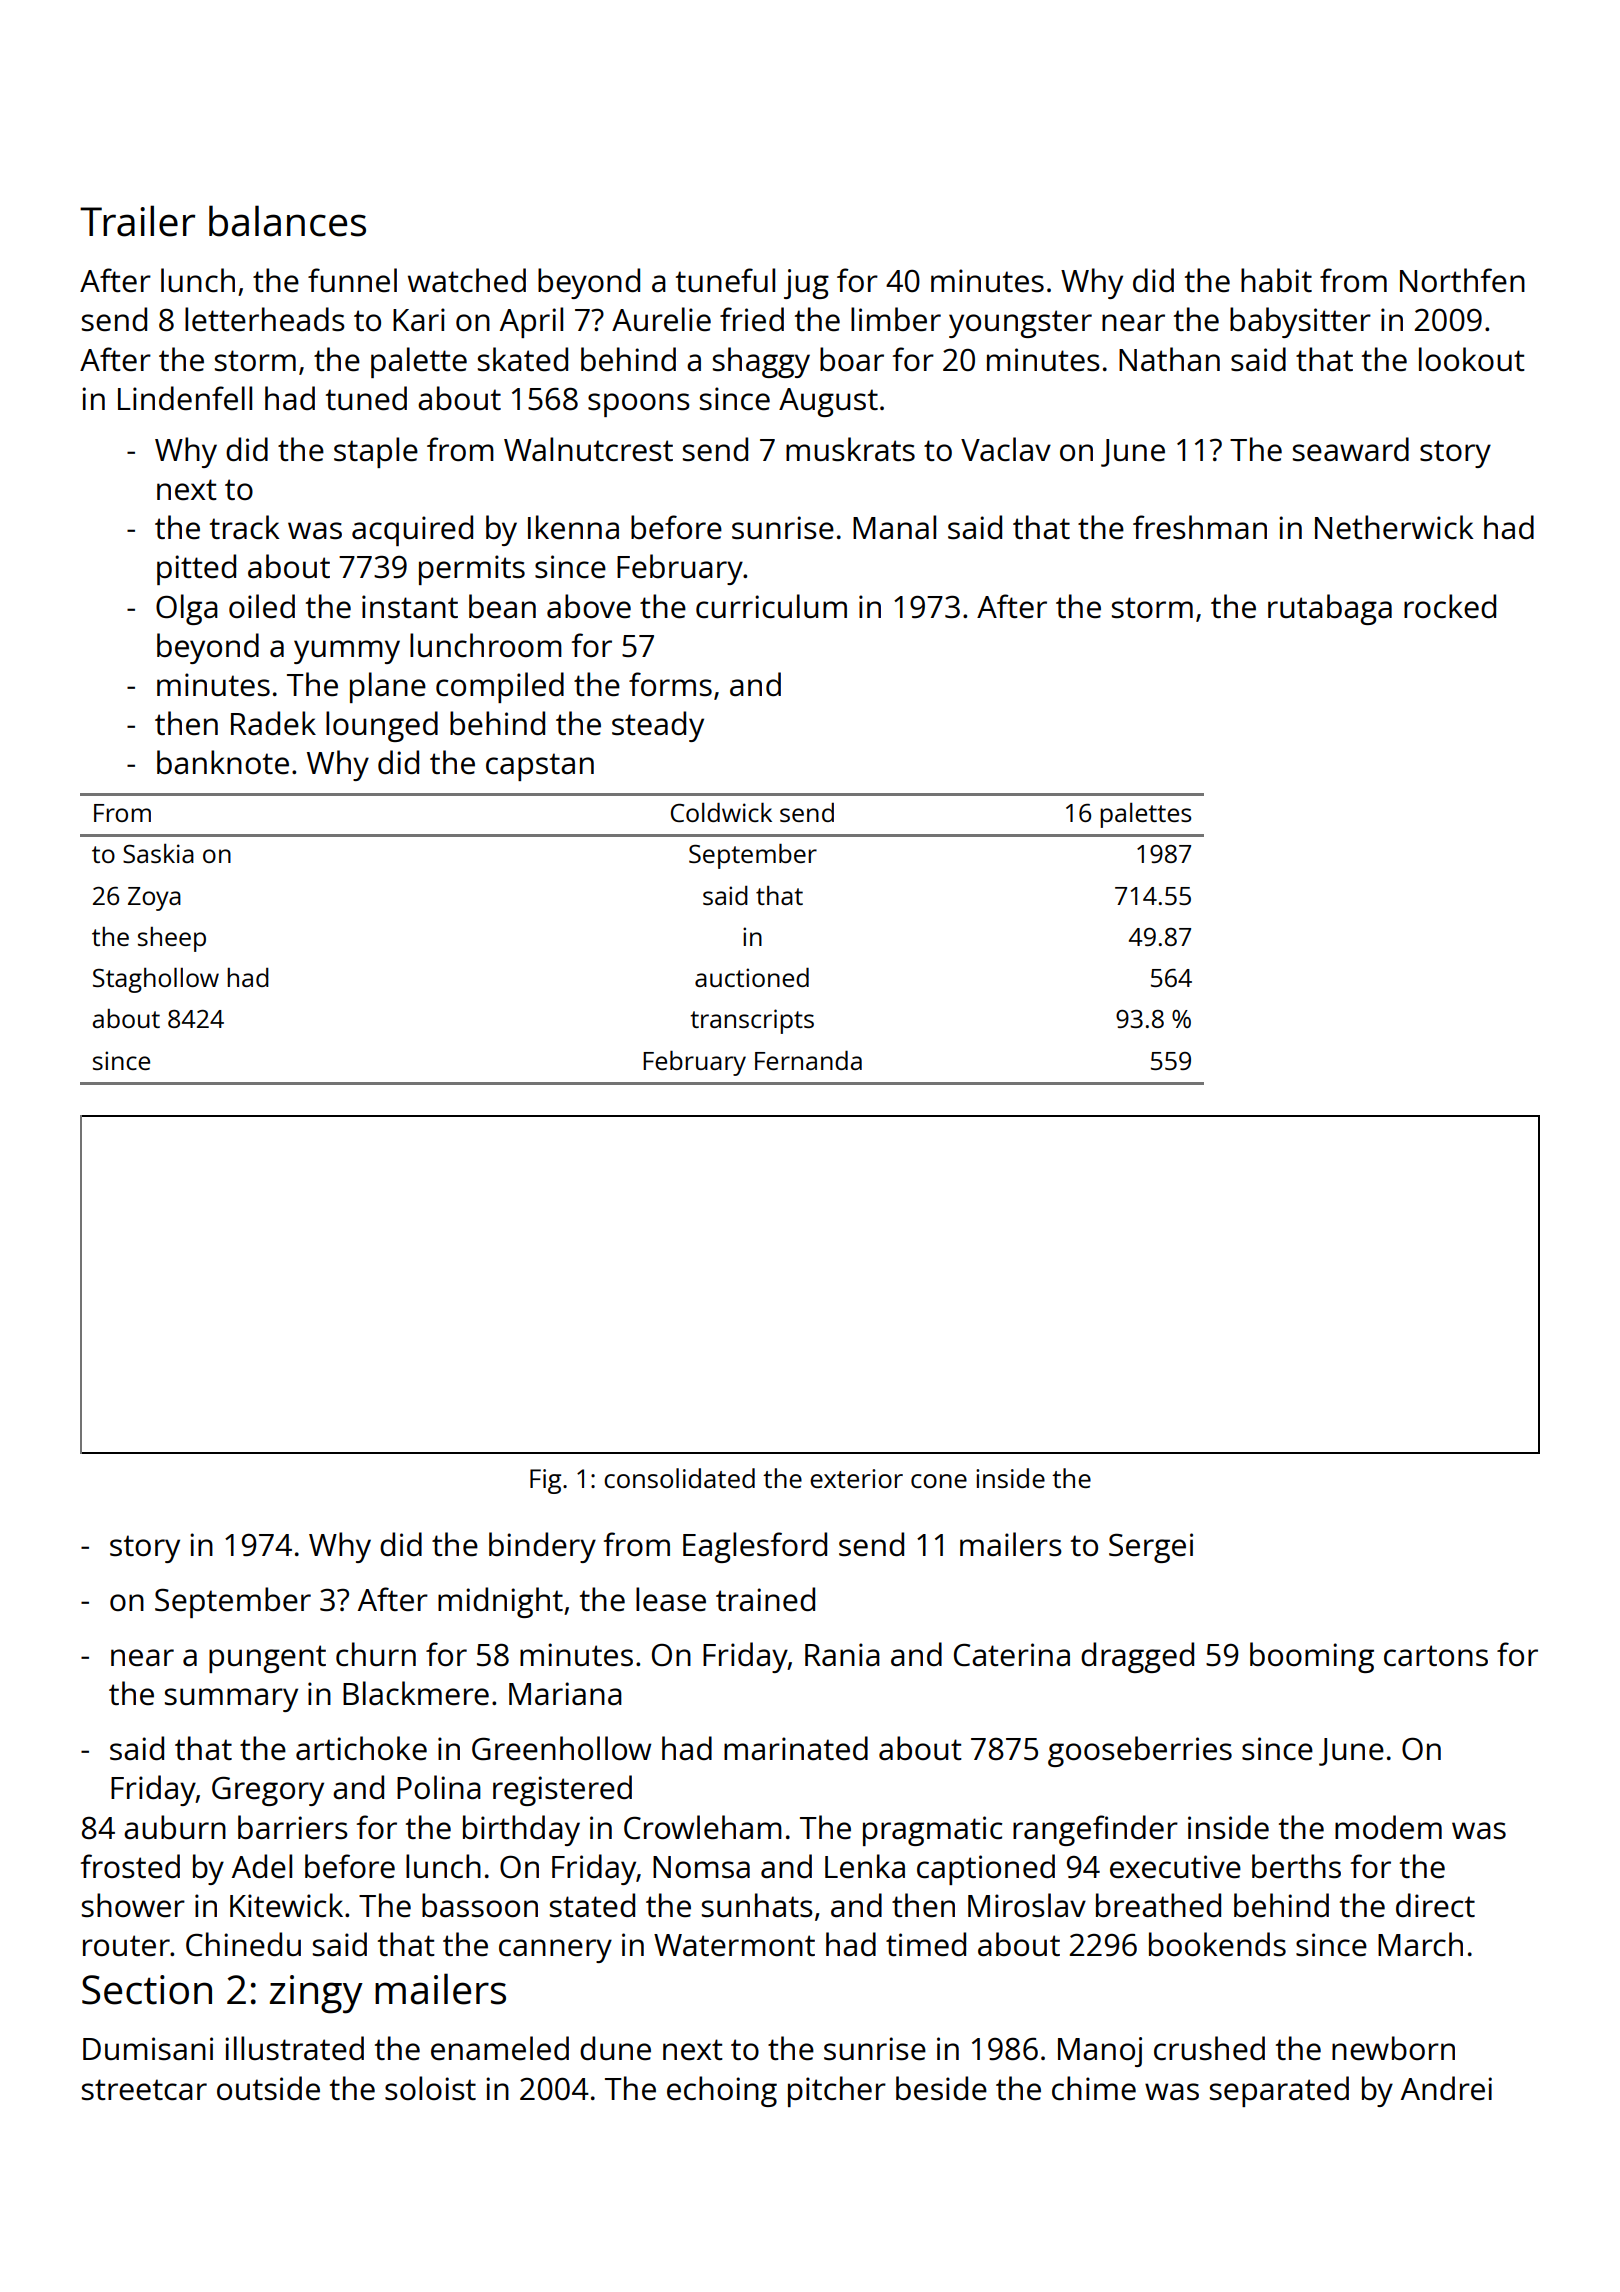 This screenshot has width=1620, height=2292. What do you see at coordinates (1169, 359) in the screenshot?
I see `Nathan` at bounding box center [1169, 359].
